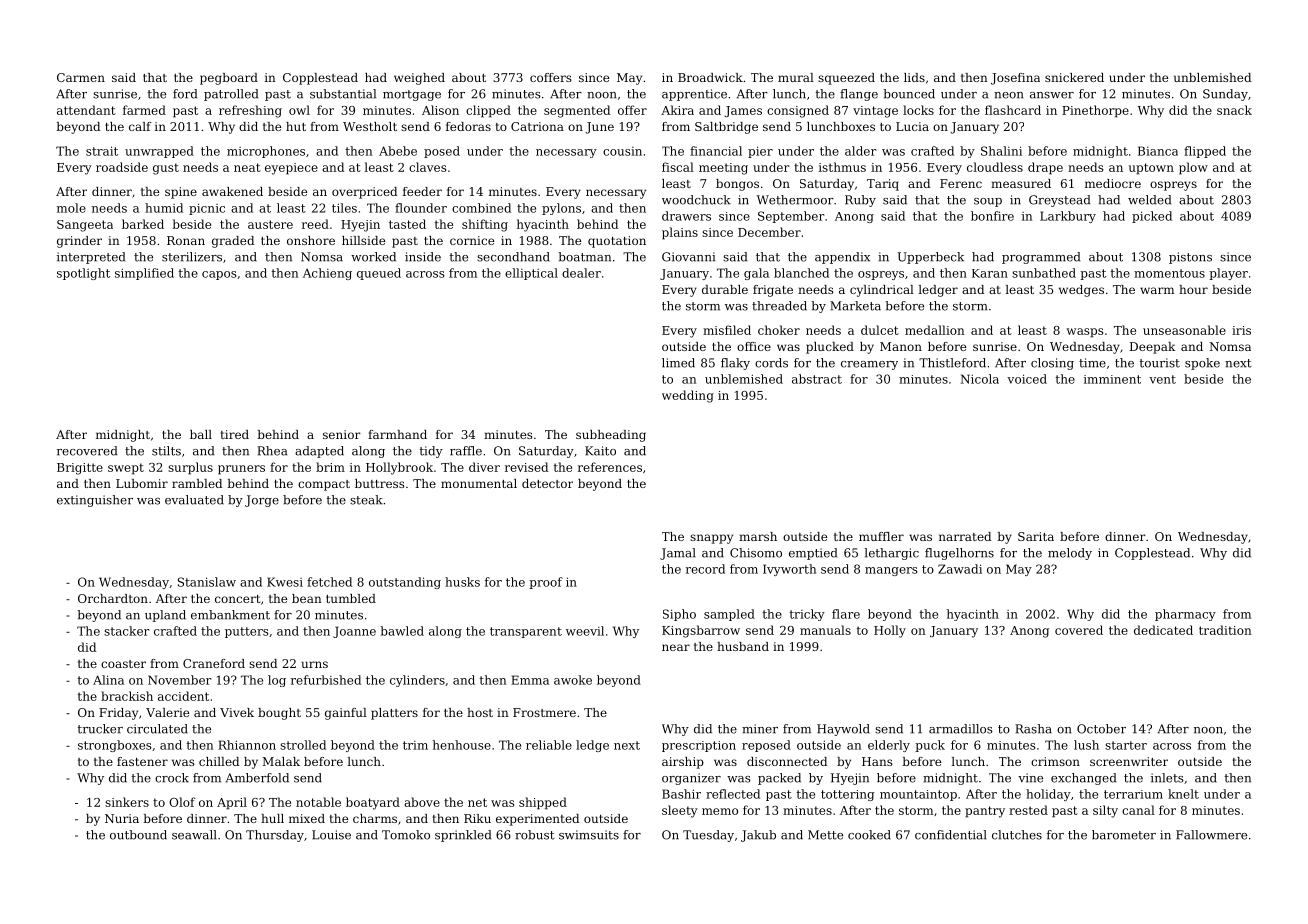 This image has height=924, width=1308. I want to click on weighed, so click(419, 79).
